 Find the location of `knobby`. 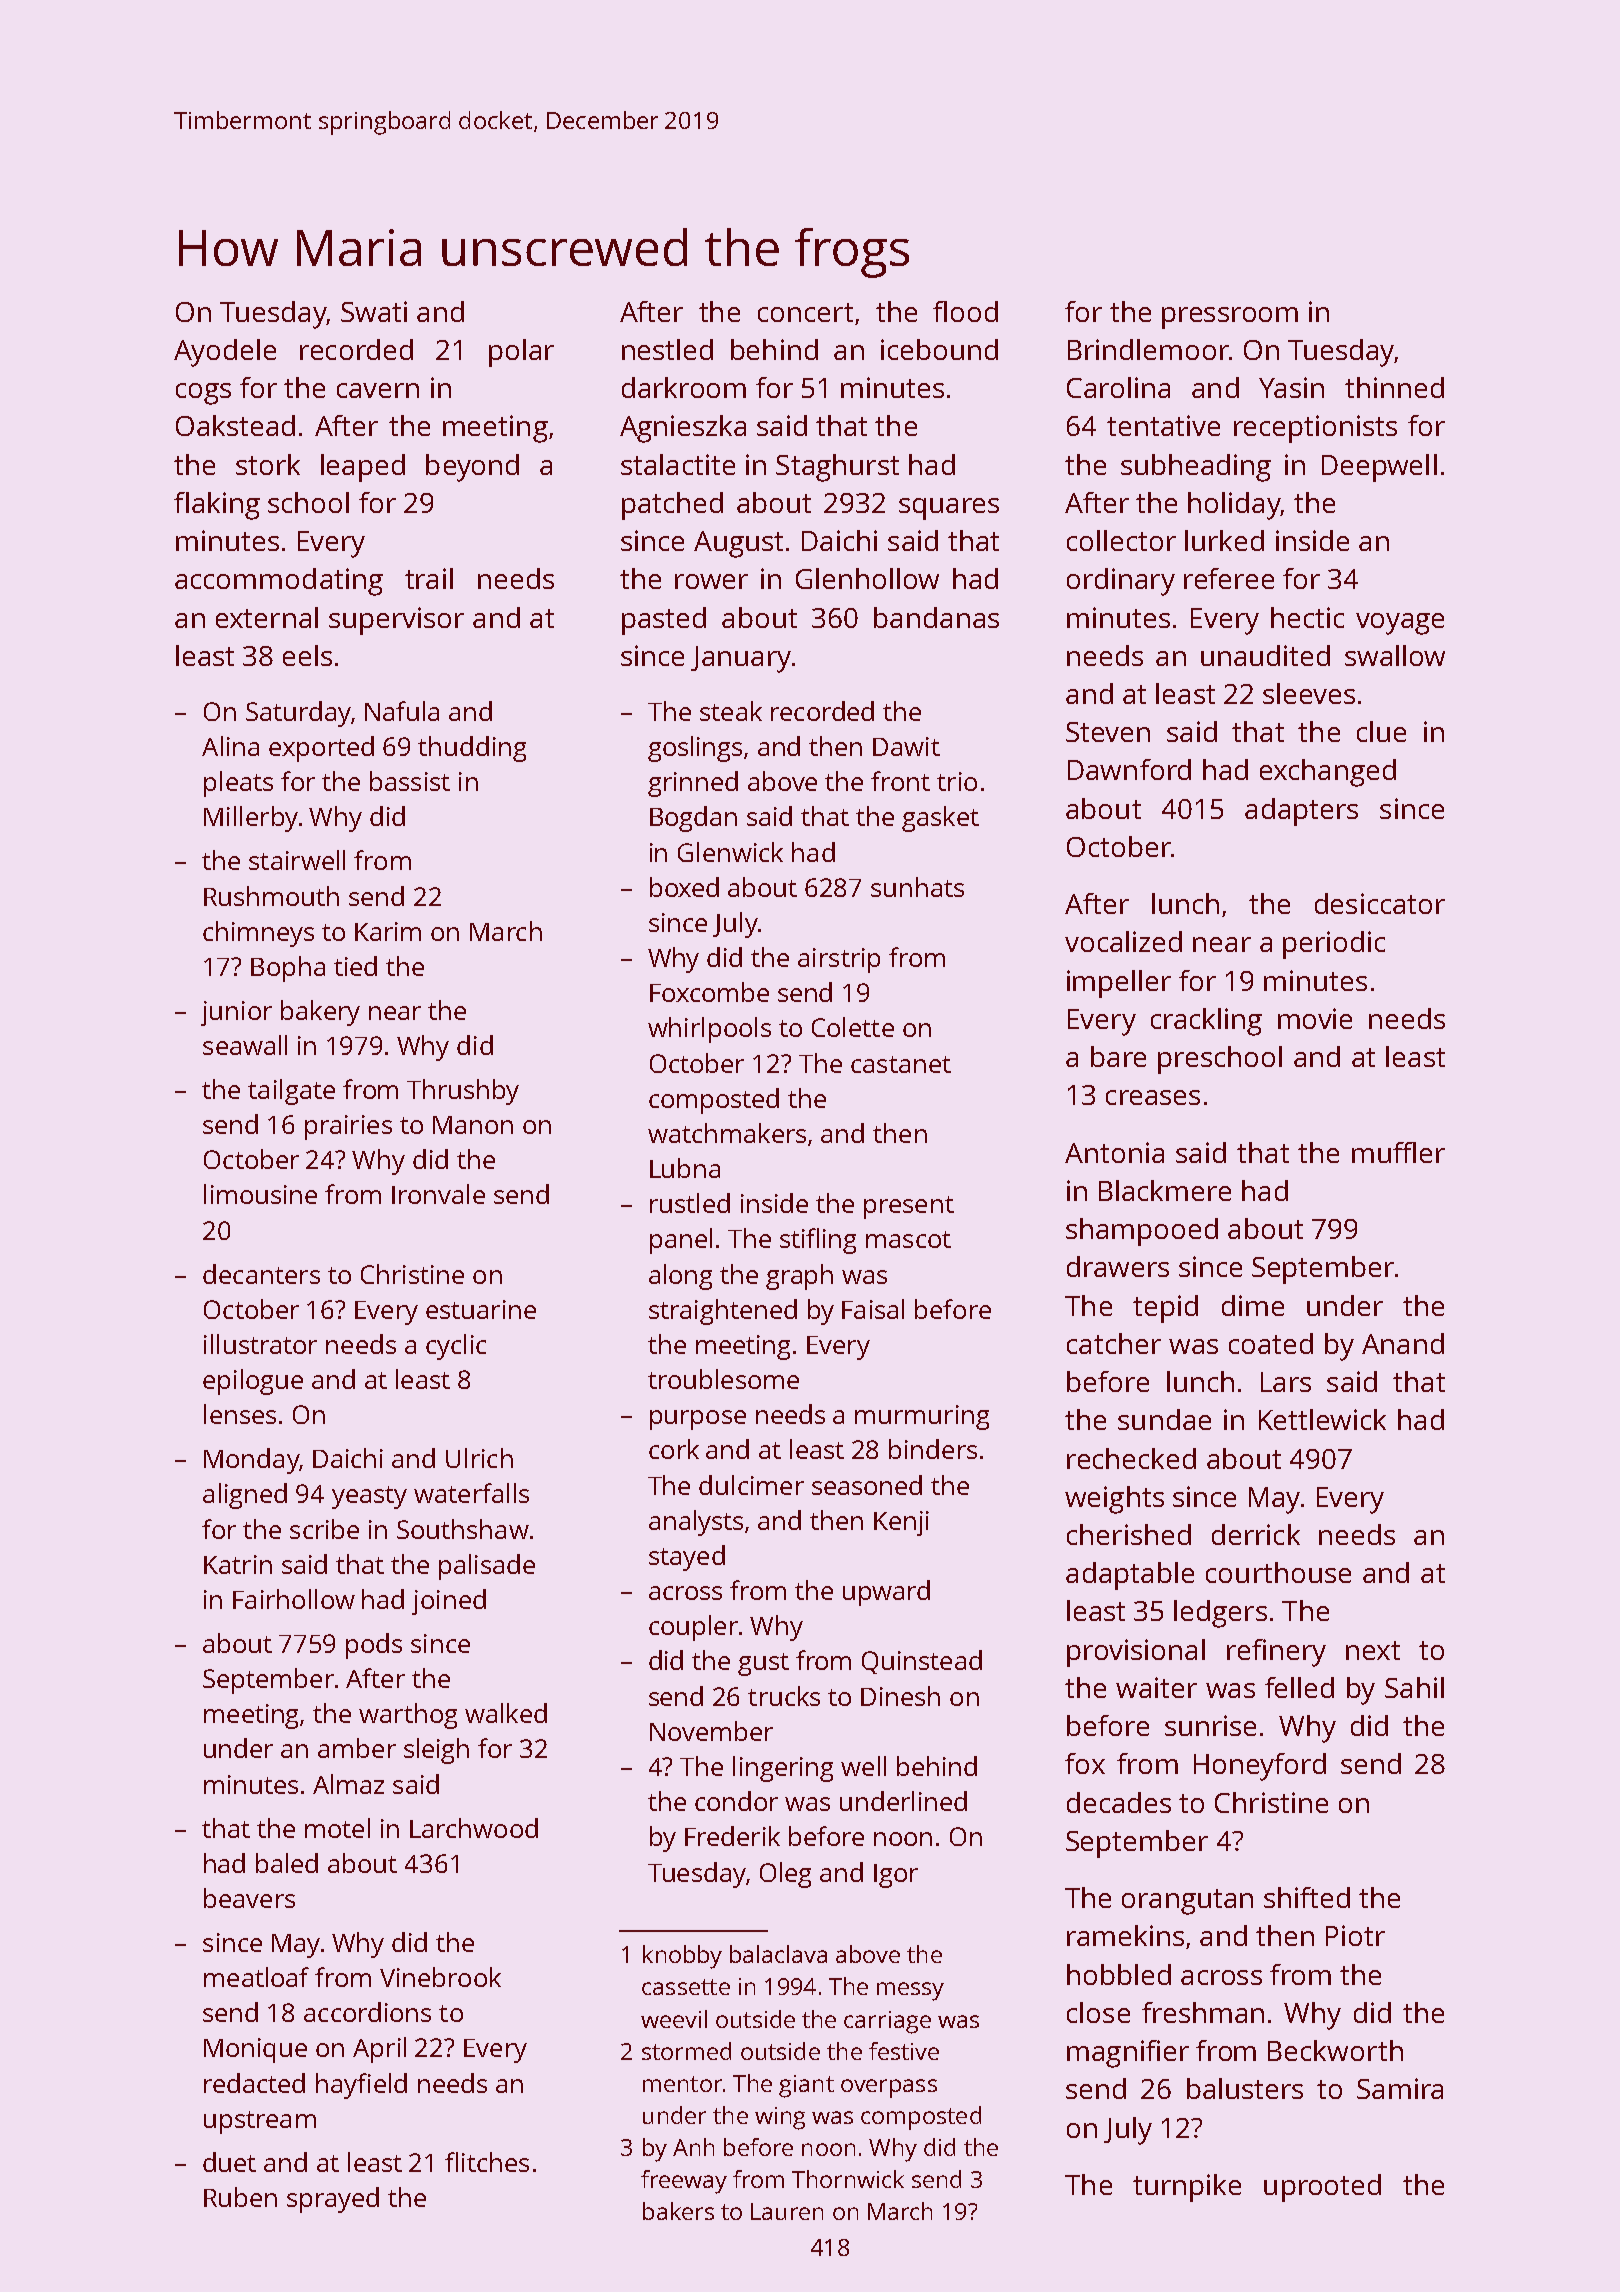

knobby is located at coordinates (682, 1957).
